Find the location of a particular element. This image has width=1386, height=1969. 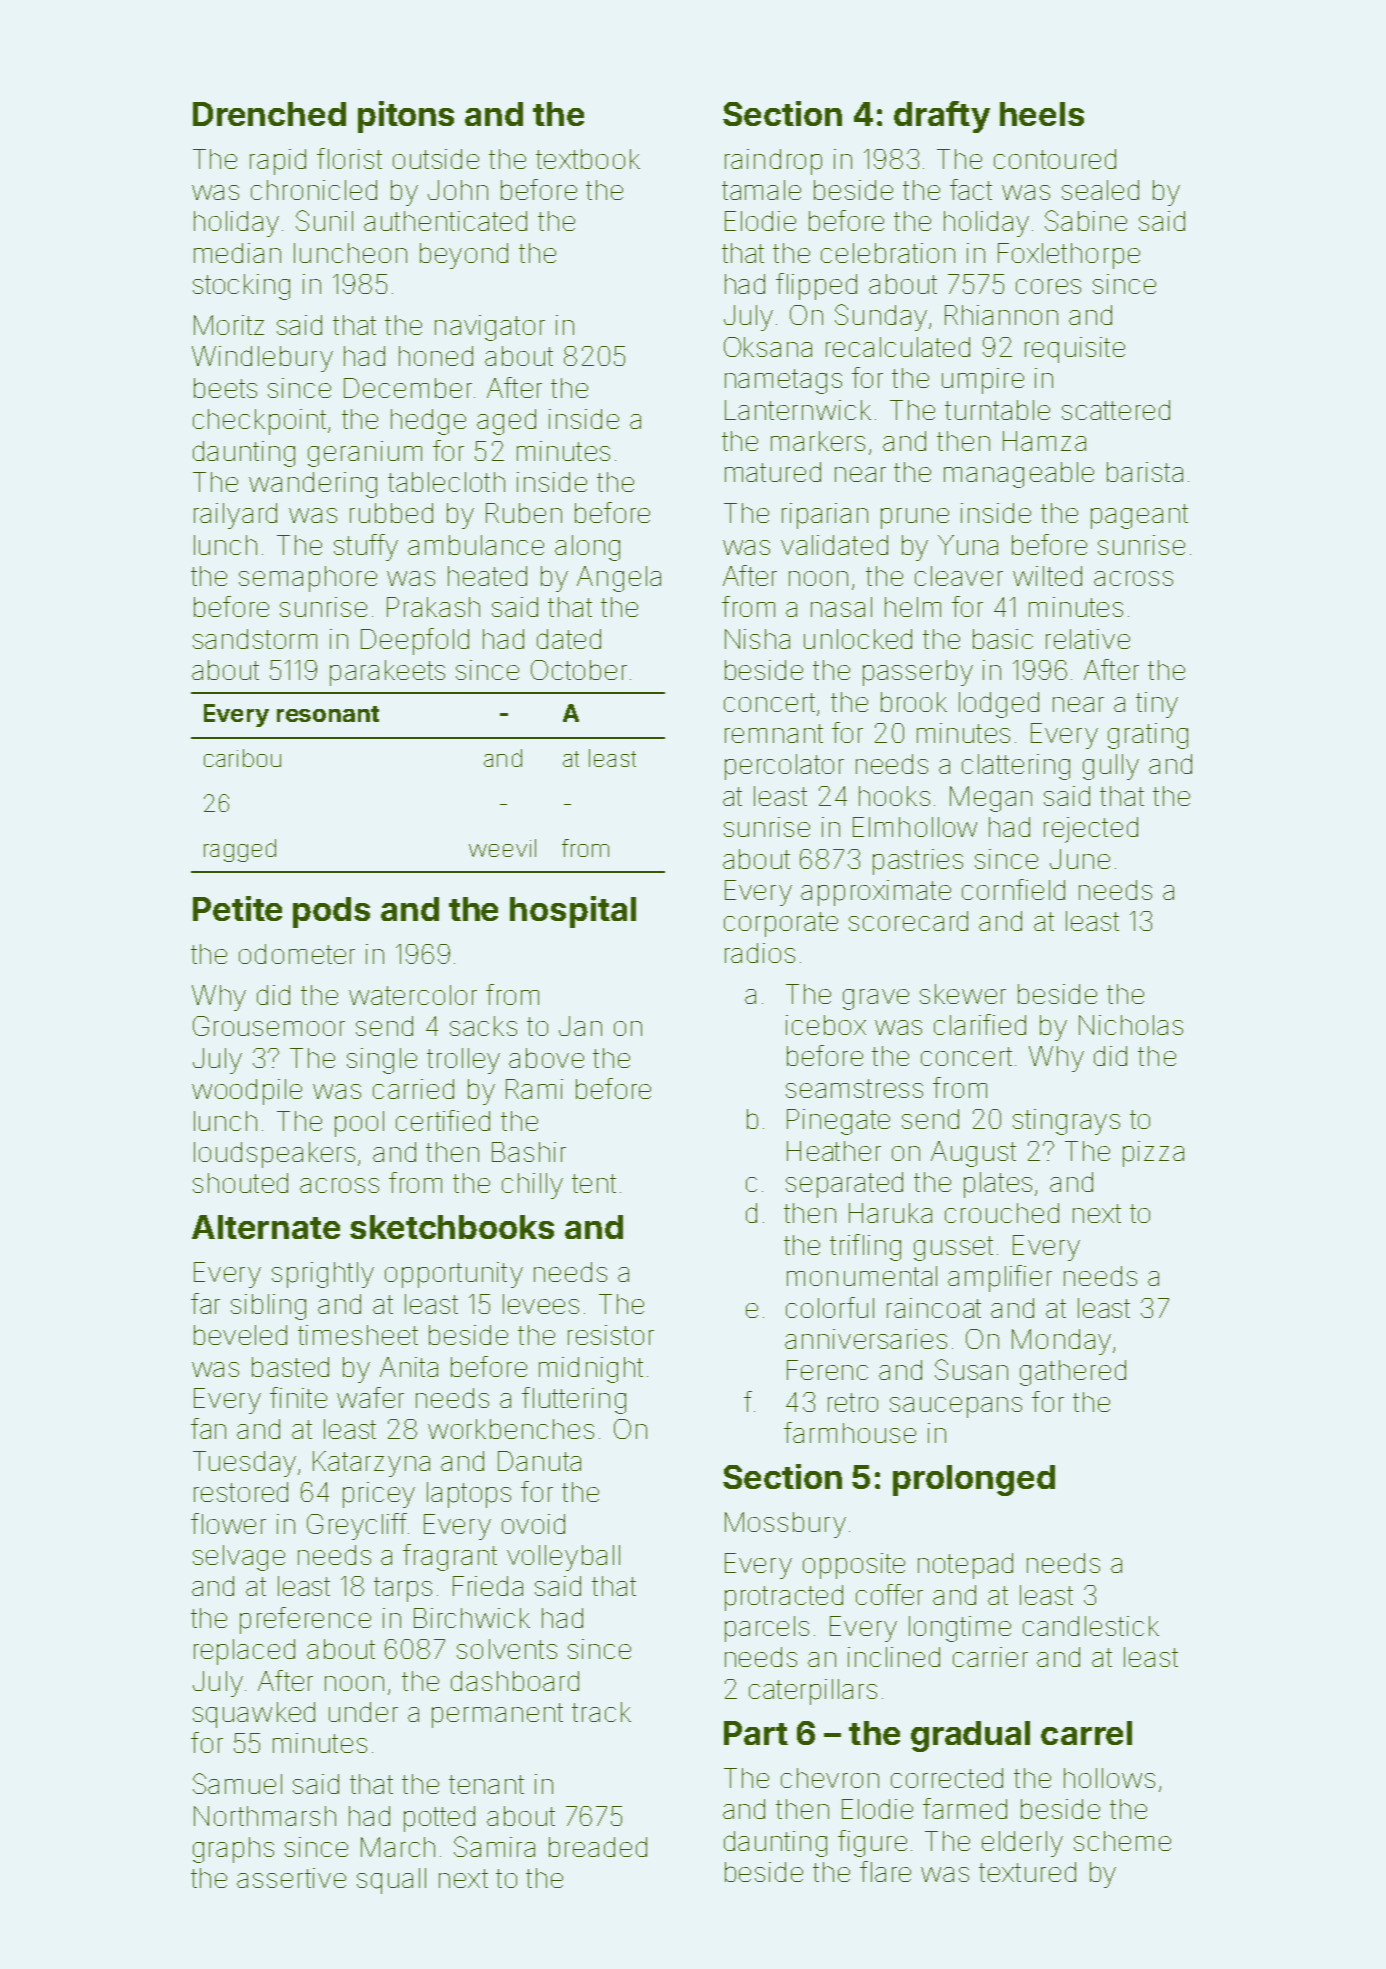

florist is located at coordinates (349, 158).
